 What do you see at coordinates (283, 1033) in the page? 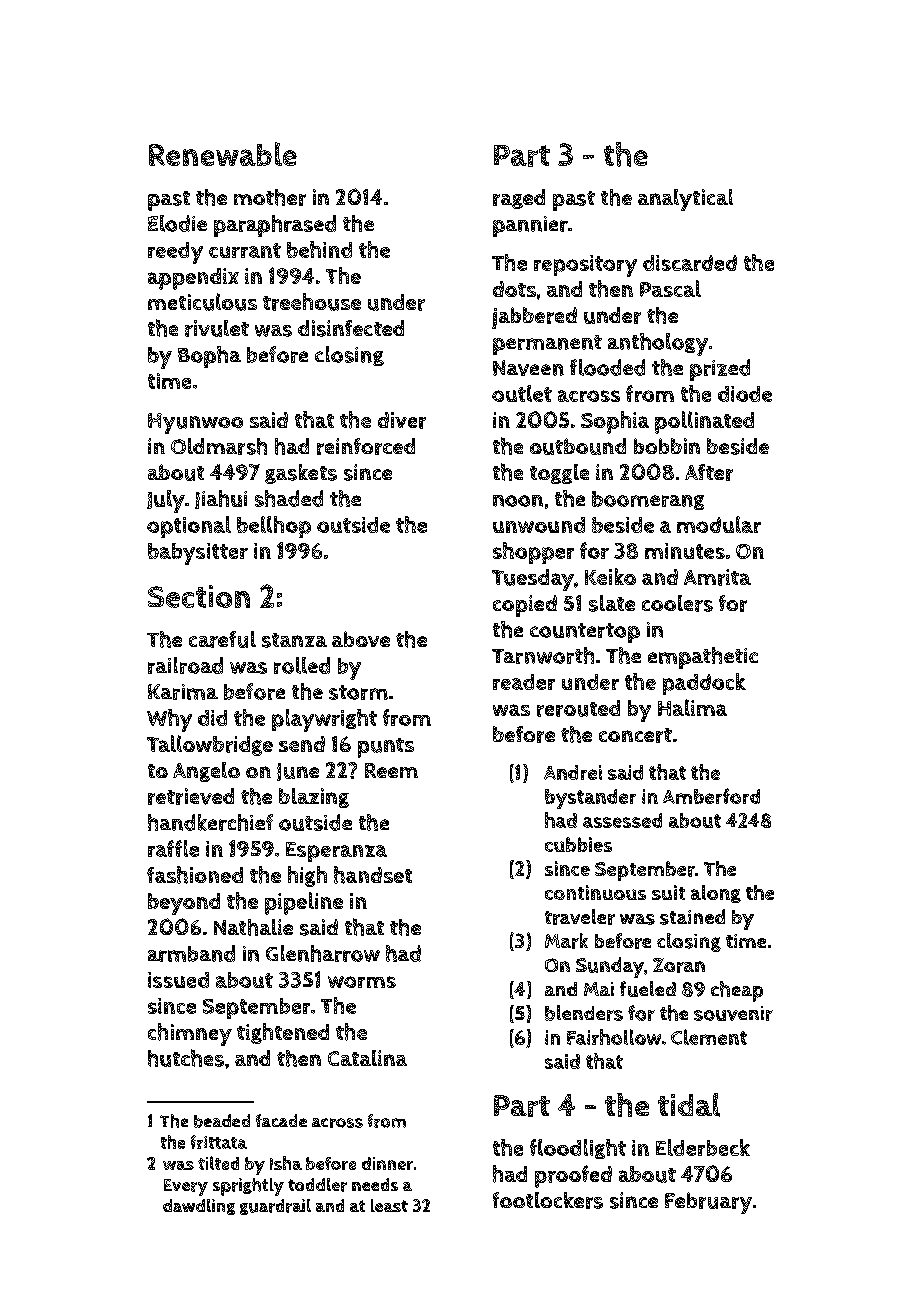
I see `tightened` at bounding box center [283, 1033].
